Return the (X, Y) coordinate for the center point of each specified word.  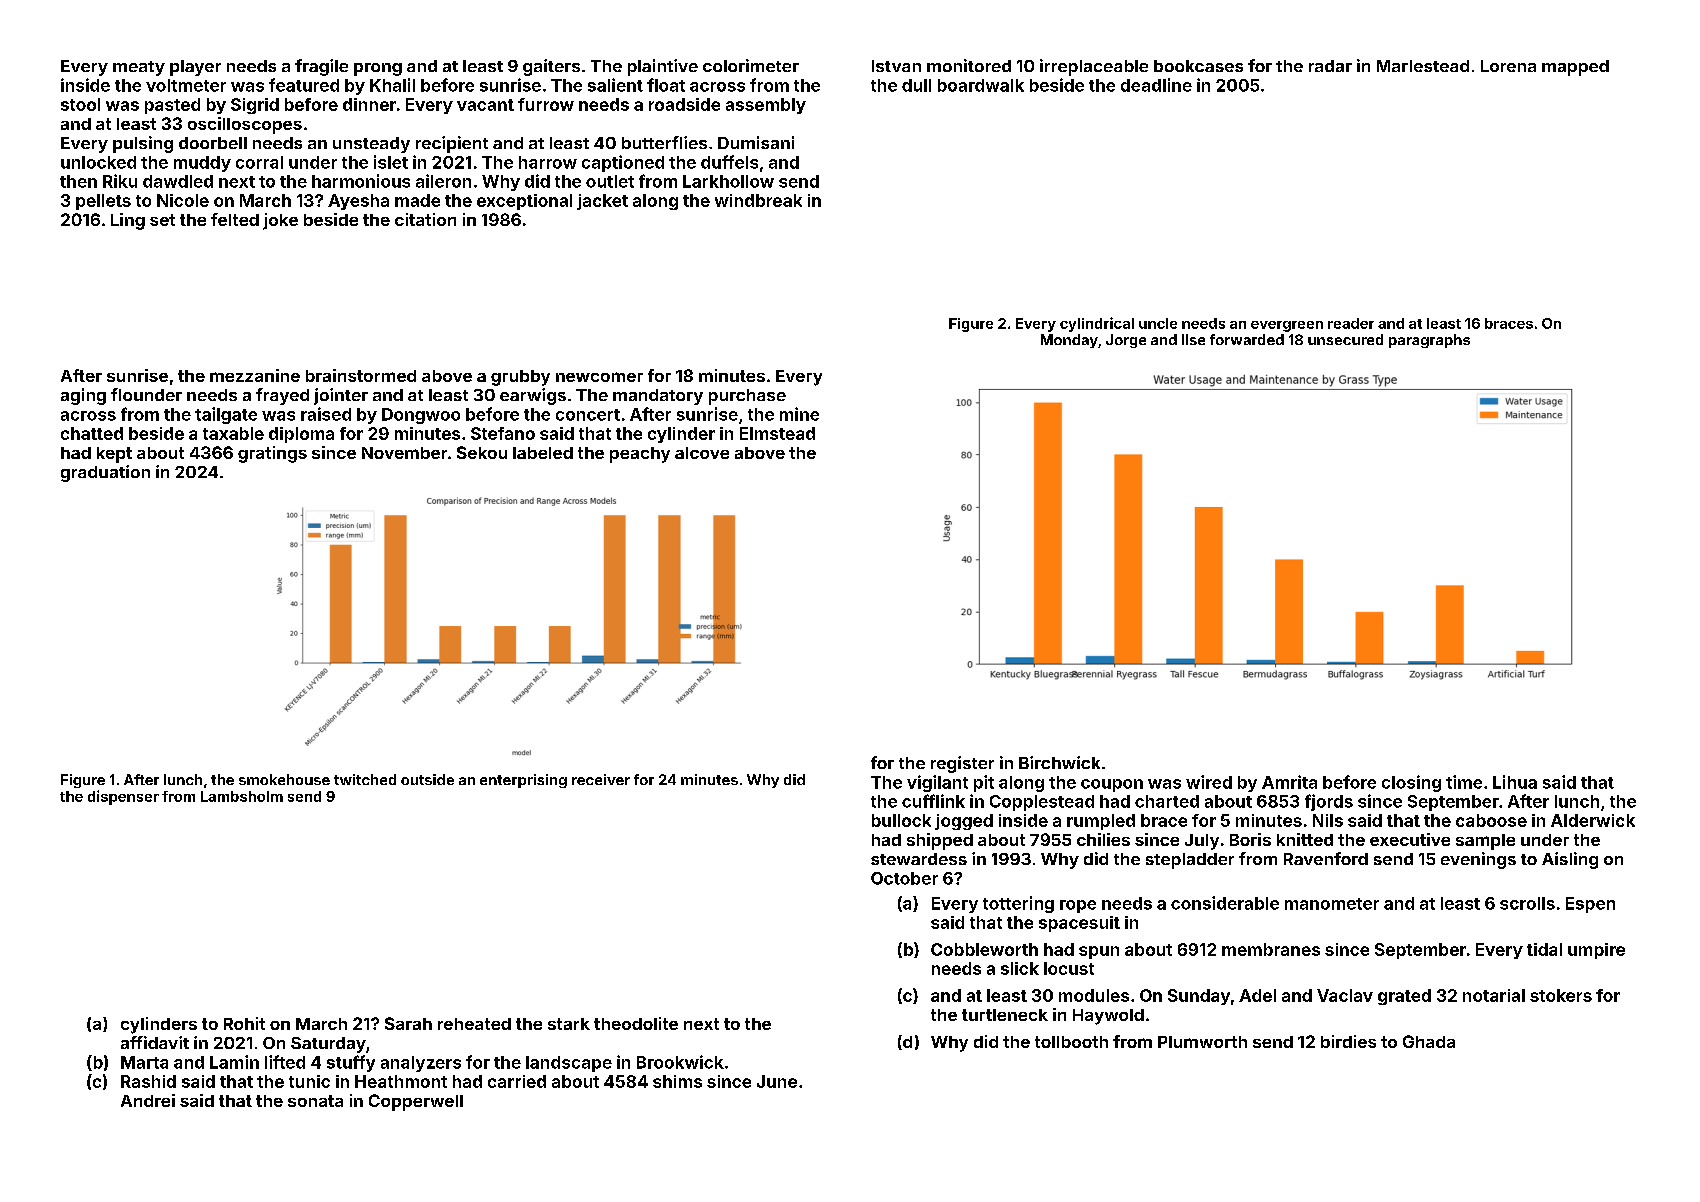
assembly (766, 106)
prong (378, 69)
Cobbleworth (984, 949)
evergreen (1287, 326)
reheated (474, 1024)
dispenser (123, 797)
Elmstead (777, 433)
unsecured (1345, 339)
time (1464, 782)
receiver (601, 779)
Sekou (482, 452)
